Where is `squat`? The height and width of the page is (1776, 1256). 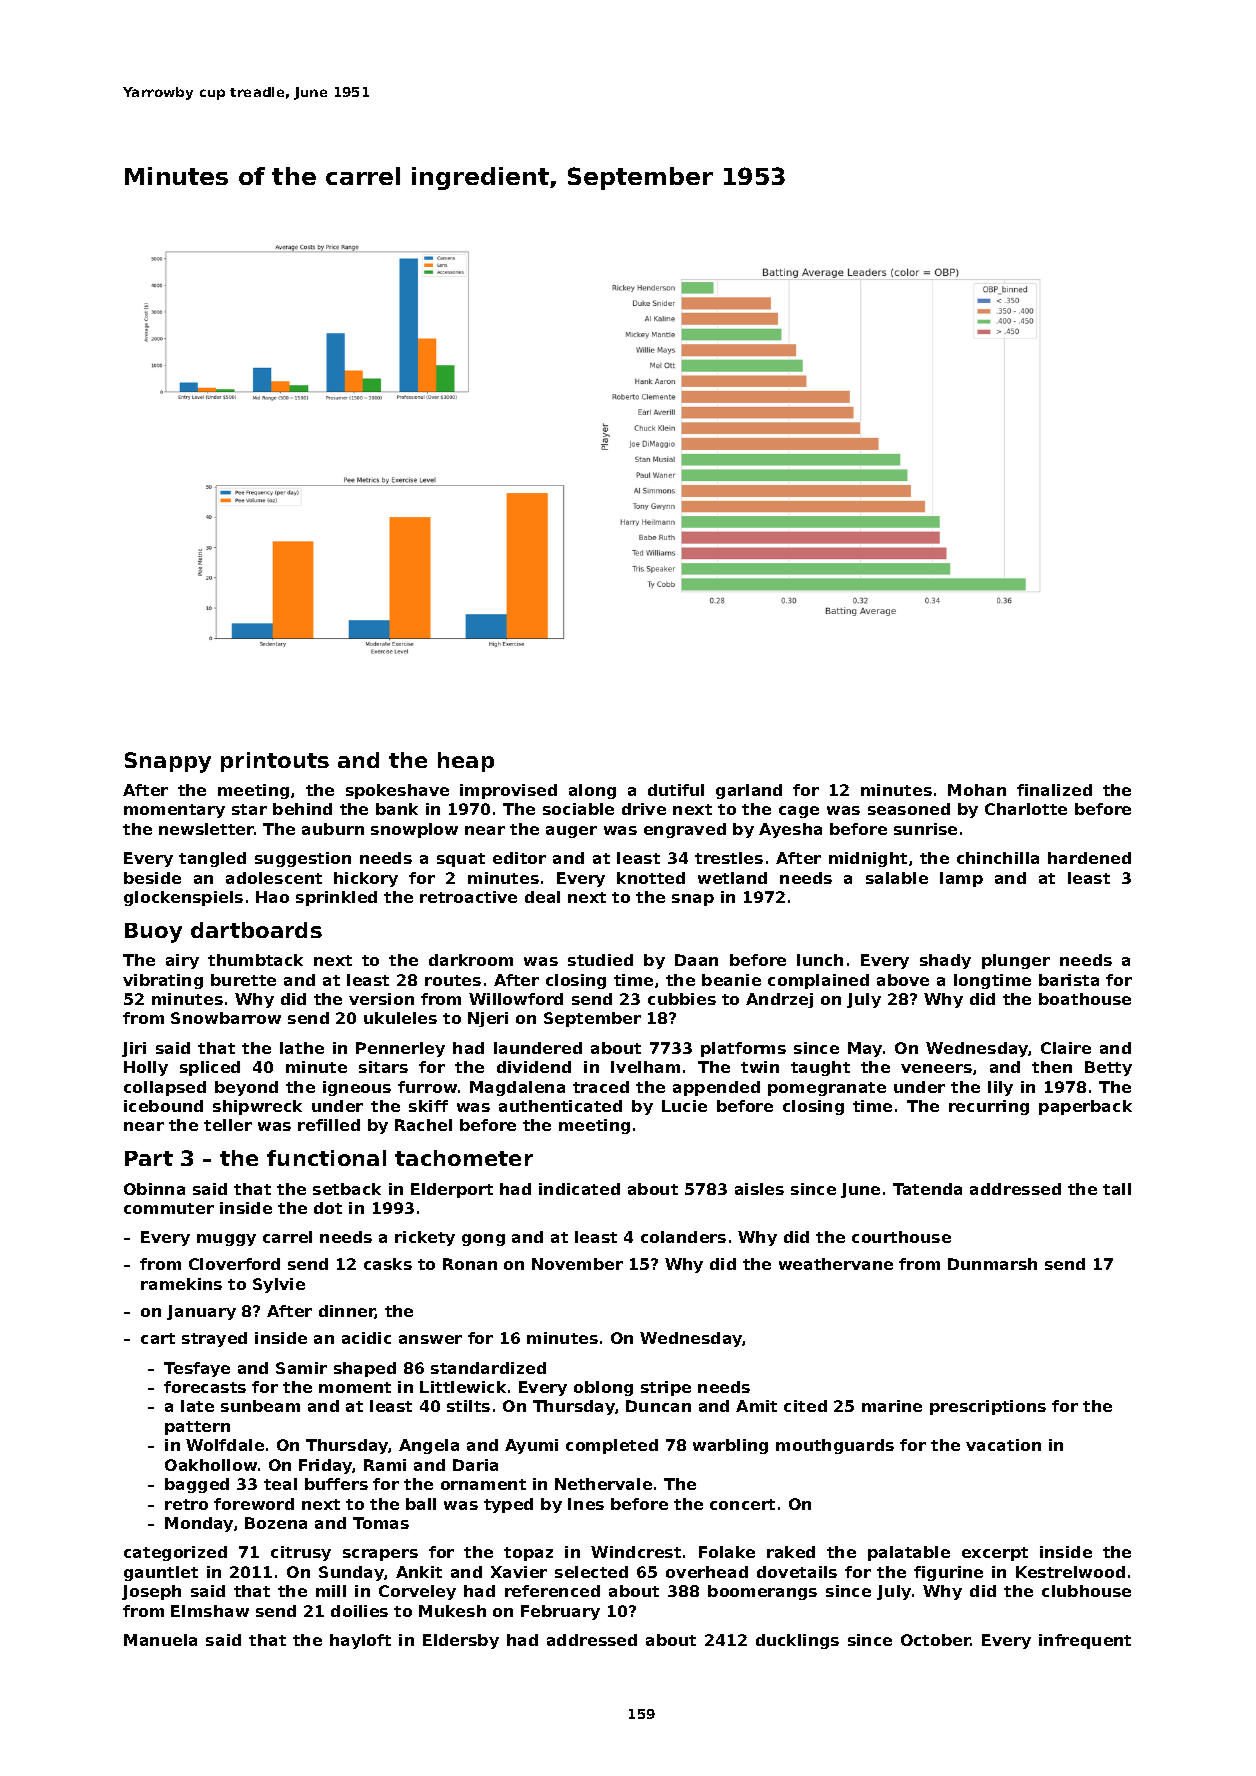
squat is located at coordinates (461, 860).
